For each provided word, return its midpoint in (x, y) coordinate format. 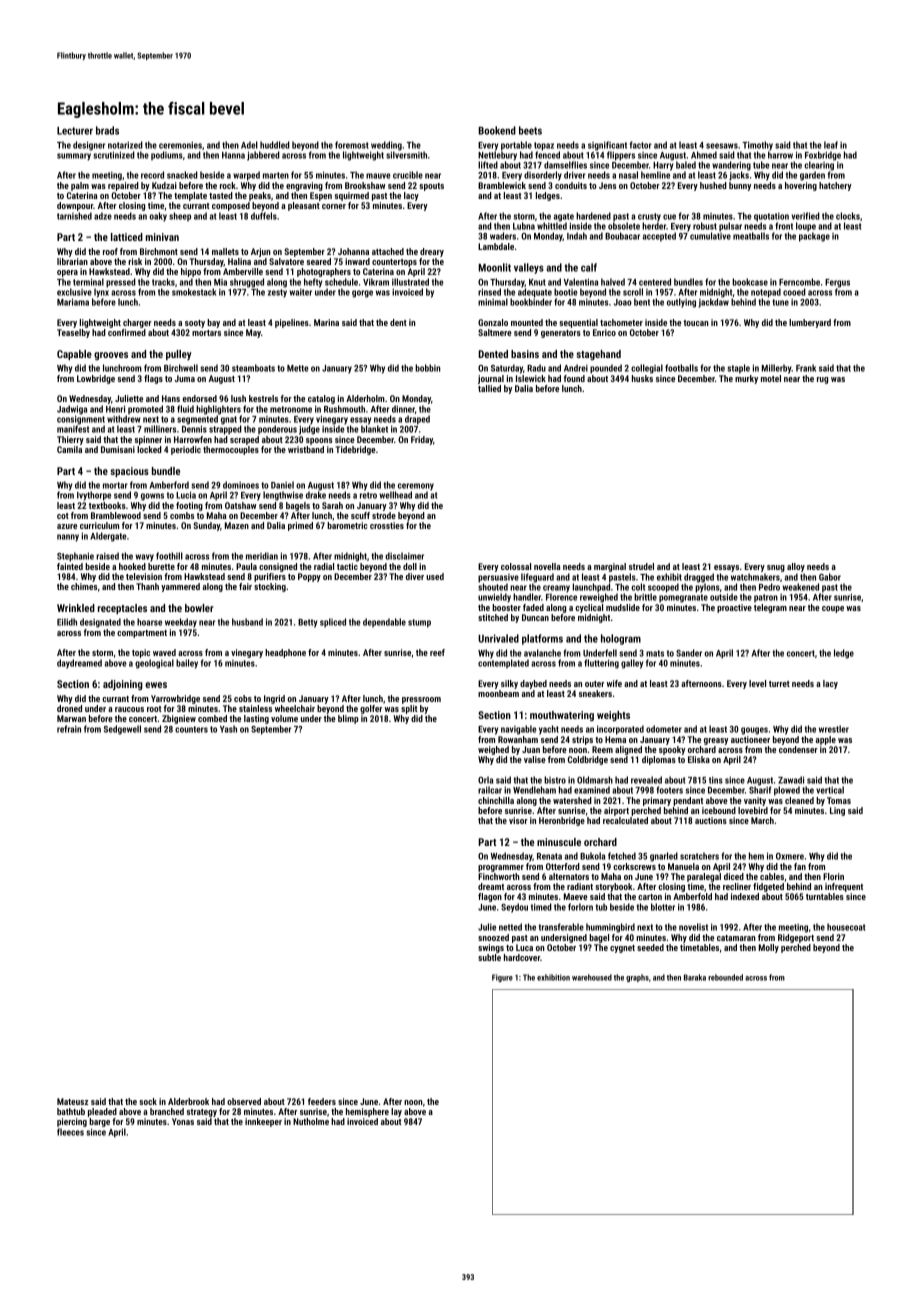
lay (396, 1112)
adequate (535, 293)
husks (642, 378)
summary (74, 157)
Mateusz (72, 1101)
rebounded (725, 977)
